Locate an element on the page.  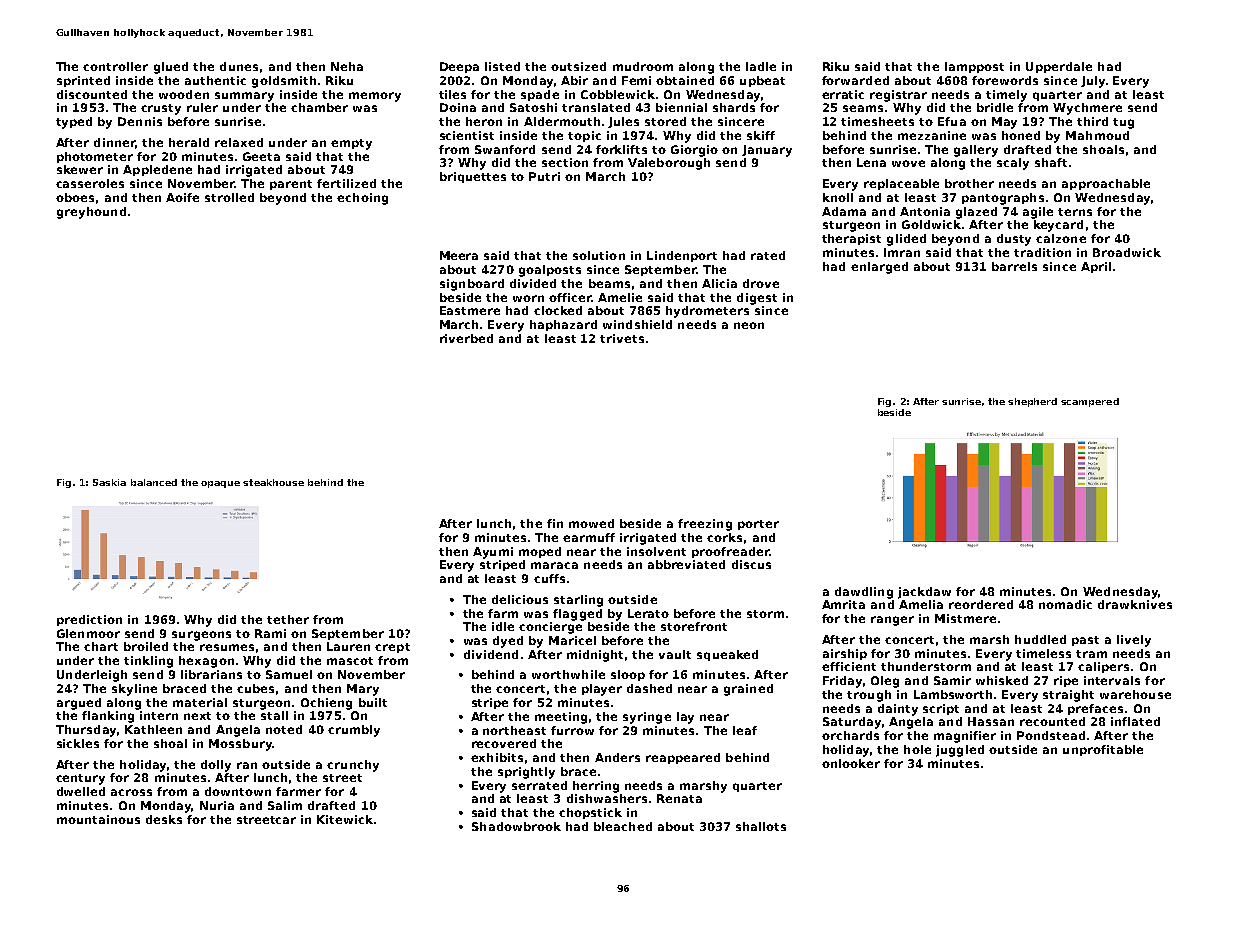
goldsmith is located at coordinates (284, 82).
